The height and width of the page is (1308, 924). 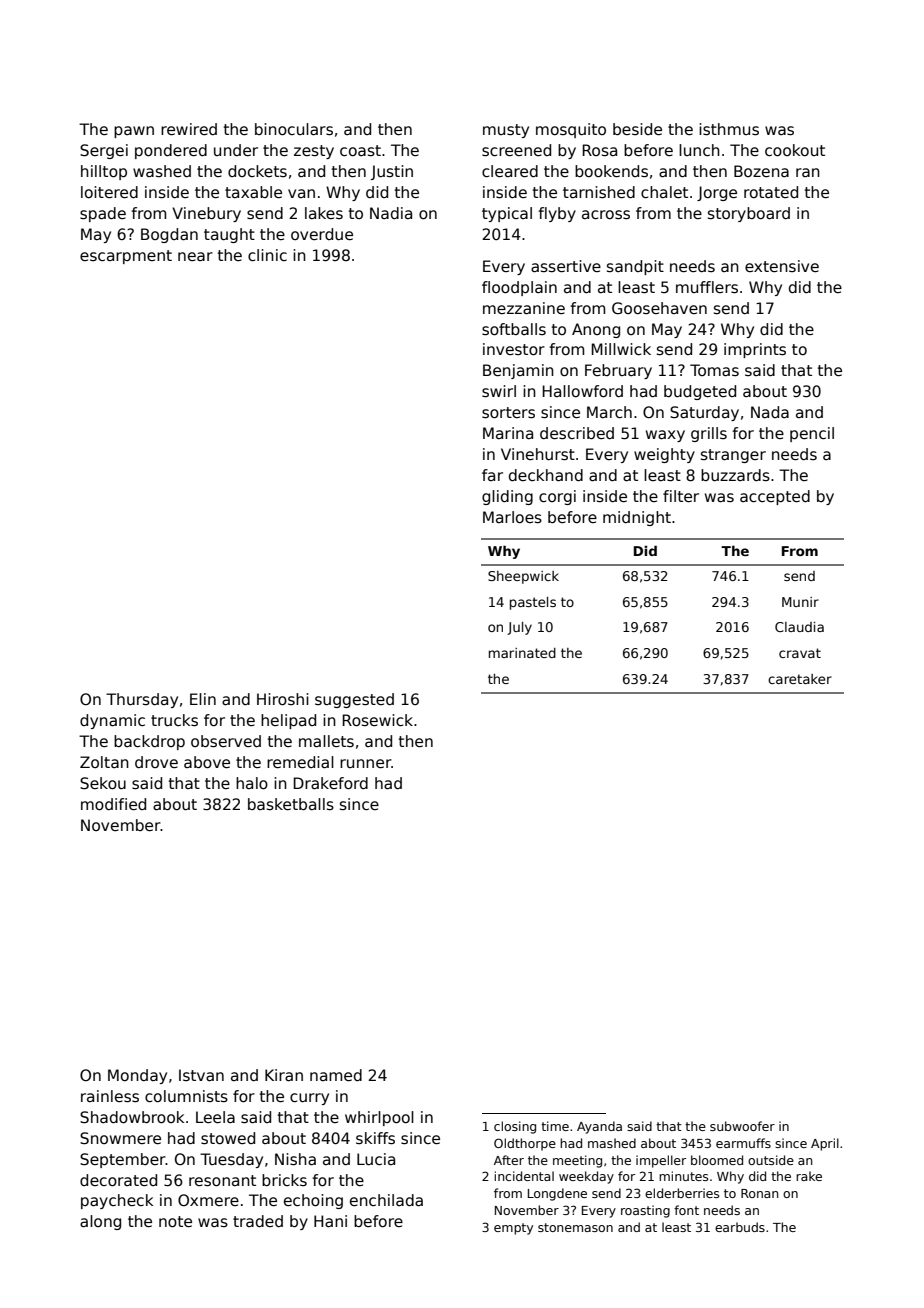 I want to click on spade, so click(x=103, y=214).
